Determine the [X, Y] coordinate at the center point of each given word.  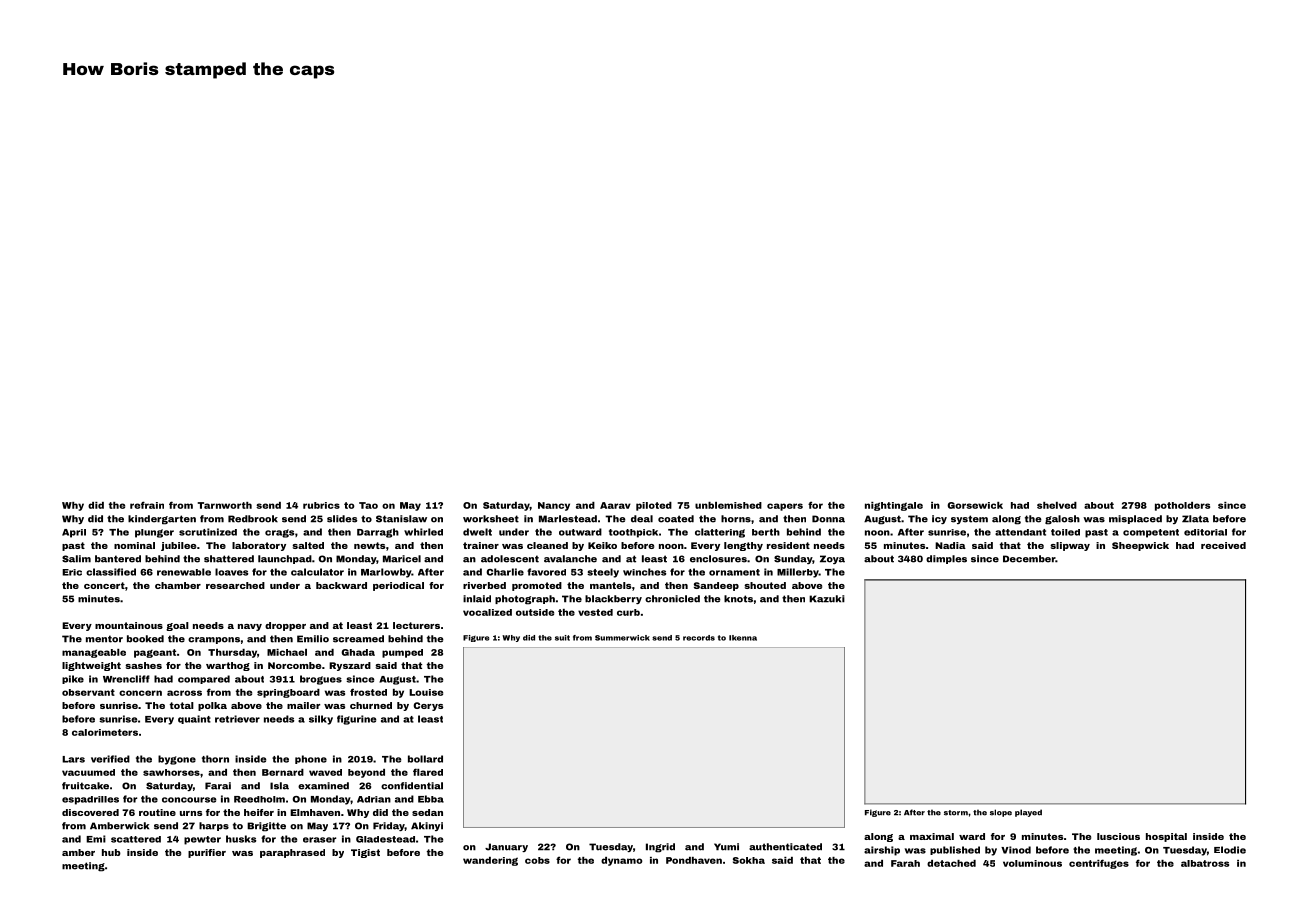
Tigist [365, 853]
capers [785, 507]
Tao [368, 505]
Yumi [726, 847]
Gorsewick [975, 505]
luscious [1118, 836]
